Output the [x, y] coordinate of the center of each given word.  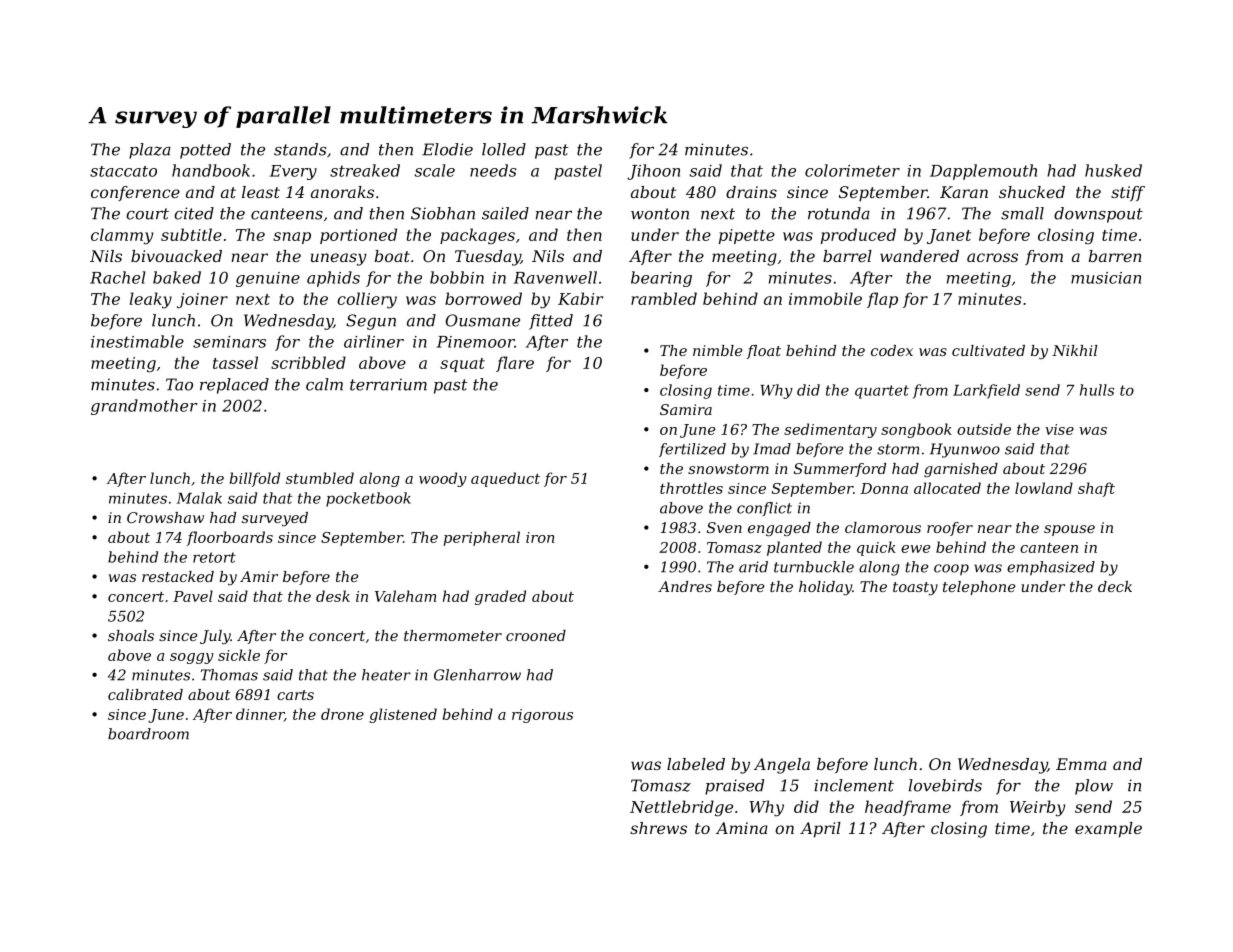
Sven [724, 527]
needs [493, 170]
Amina [742, 828]
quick [876, 548]
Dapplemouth [983, 172]
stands [300, 149]
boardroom [148, 734]
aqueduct [505, 479]
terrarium [388, 384]
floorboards [229, 538]
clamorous [883, 527]
